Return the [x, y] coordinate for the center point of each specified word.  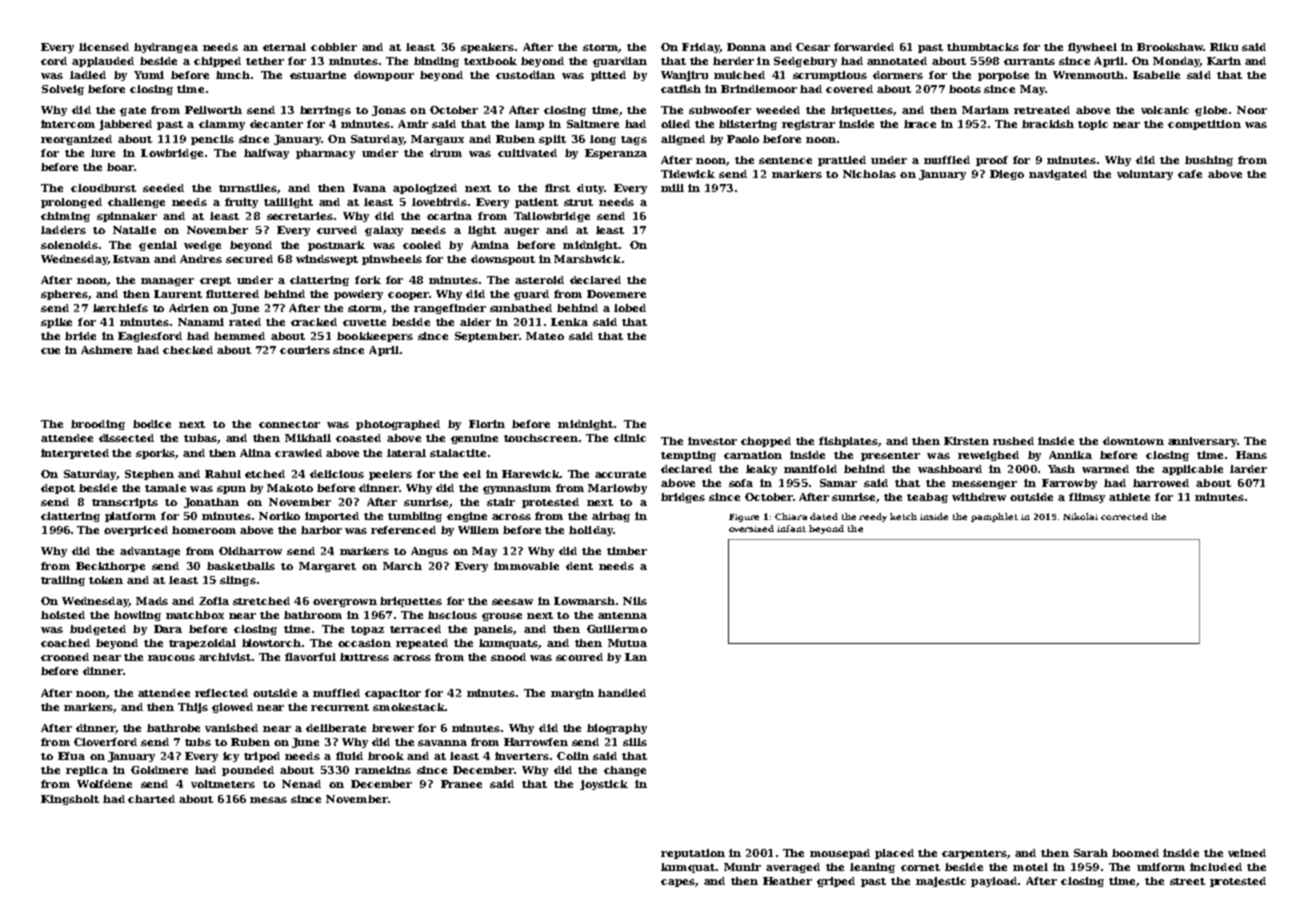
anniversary [1203, 442]
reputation [693, 854]
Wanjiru [684, 76]
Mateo [545, 336]
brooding [98, 425]
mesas [268, 800]
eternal [284, 47]
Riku [1224, 47]
